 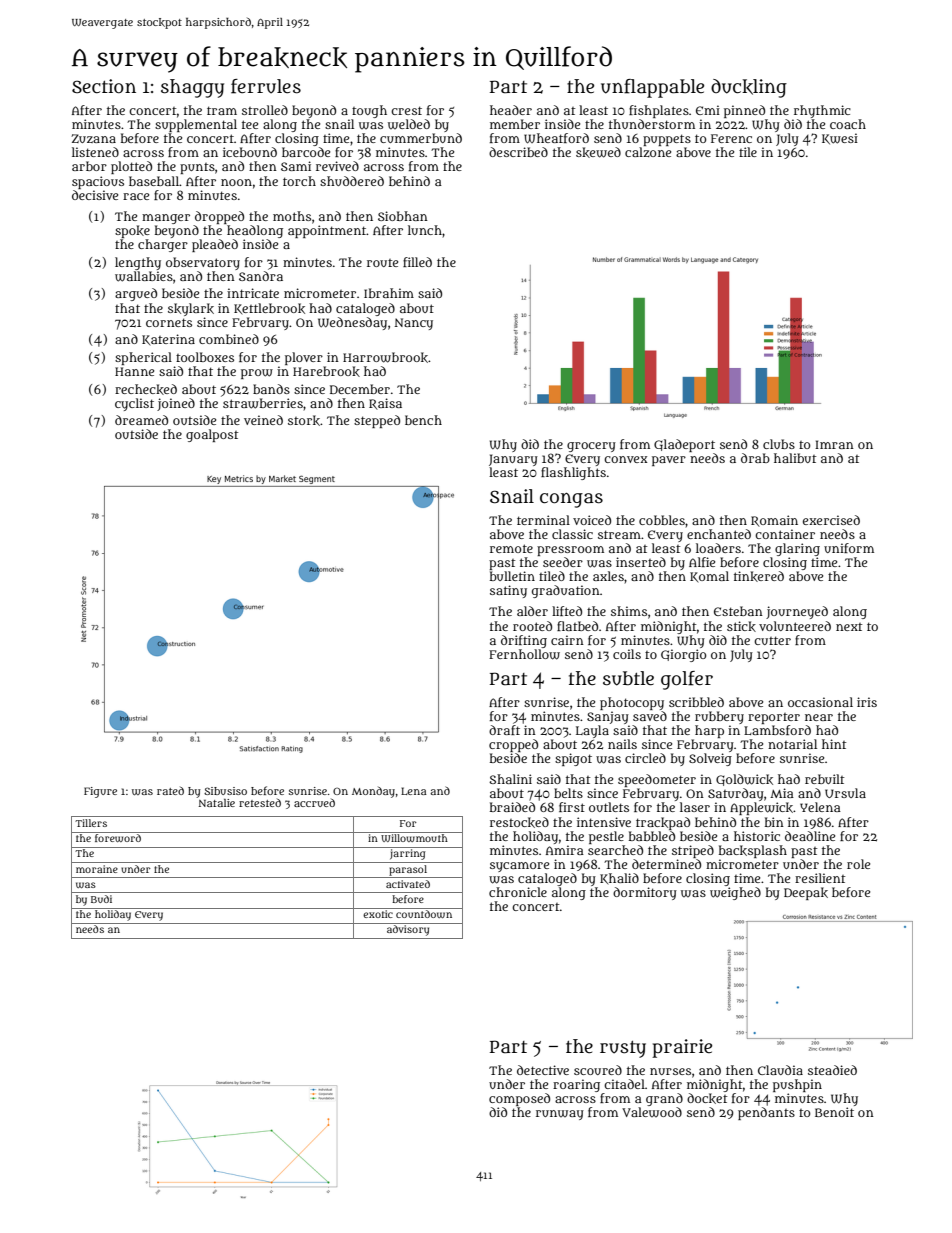 What do you see at coordinates (779, 444) in the image?
I see `clubs` at bounding box center [779, 444].
